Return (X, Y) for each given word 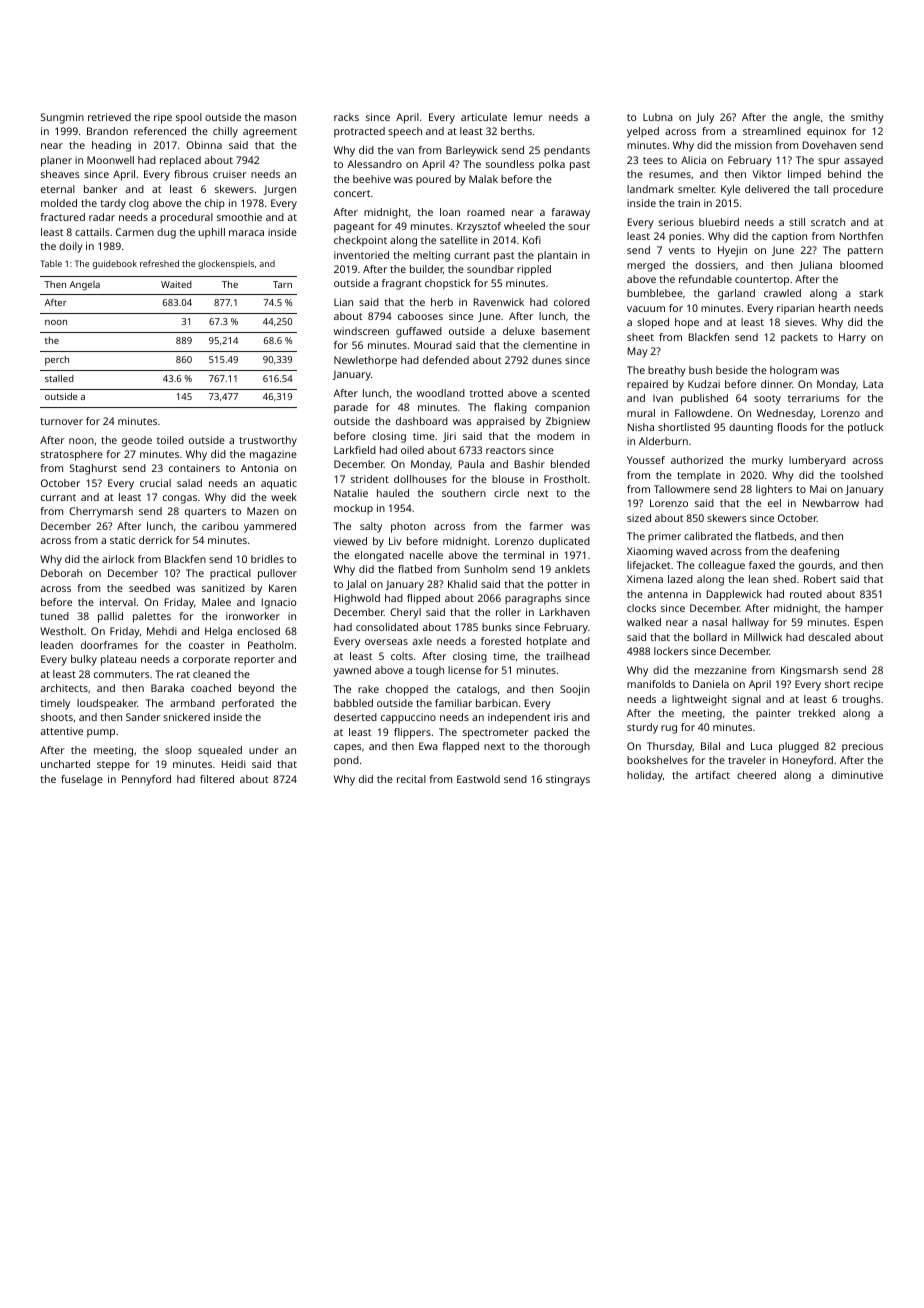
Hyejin (732, 251)
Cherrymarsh (101, 512)
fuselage (82, 780)
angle (806, 118)
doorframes (109, 645)
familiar (453, 703)
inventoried (361, 255)
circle (506, 493)
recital (411, 779)
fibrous (191, 174)
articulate (484, 117)
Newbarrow (831, 503)
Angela (84, 286)
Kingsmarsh (809, 671)
